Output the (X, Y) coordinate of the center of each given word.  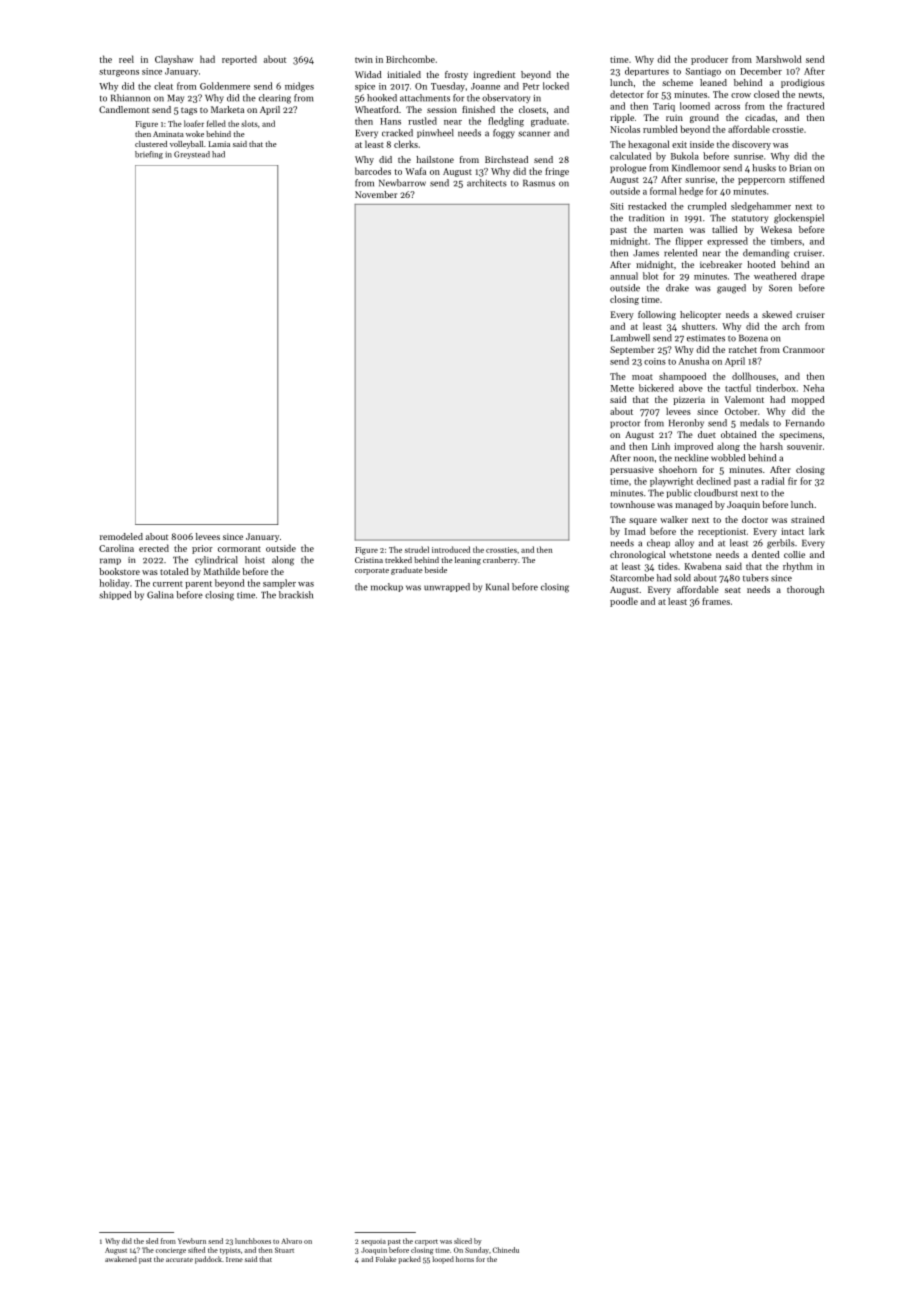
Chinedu (506, 1250)
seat (733, 590)
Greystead (192, 155)
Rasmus (539, 183)
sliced (463, 1241)
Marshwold (779, 59)
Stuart (284, 1250)
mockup (387, 587)
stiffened (807, 179)
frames (716, 601)
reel (126, 59)
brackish (296, 595)
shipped (115, 595)
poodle (624, 602)
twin (364, 59)
